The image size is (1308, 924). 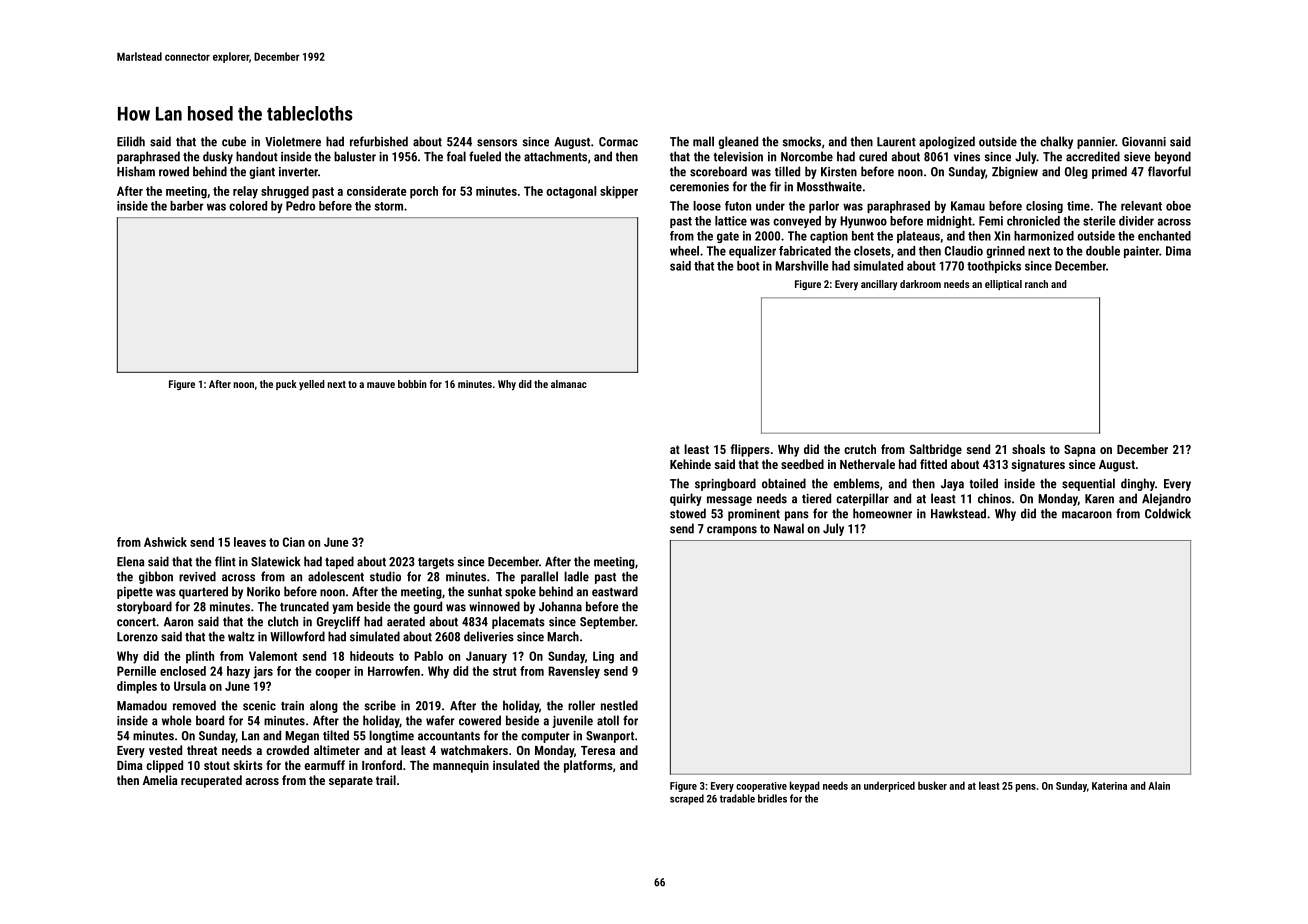 What do you see at coordinates (958, 513) in the screenshot?
I see `Hawkstead` at bounding box center [958, 513].
